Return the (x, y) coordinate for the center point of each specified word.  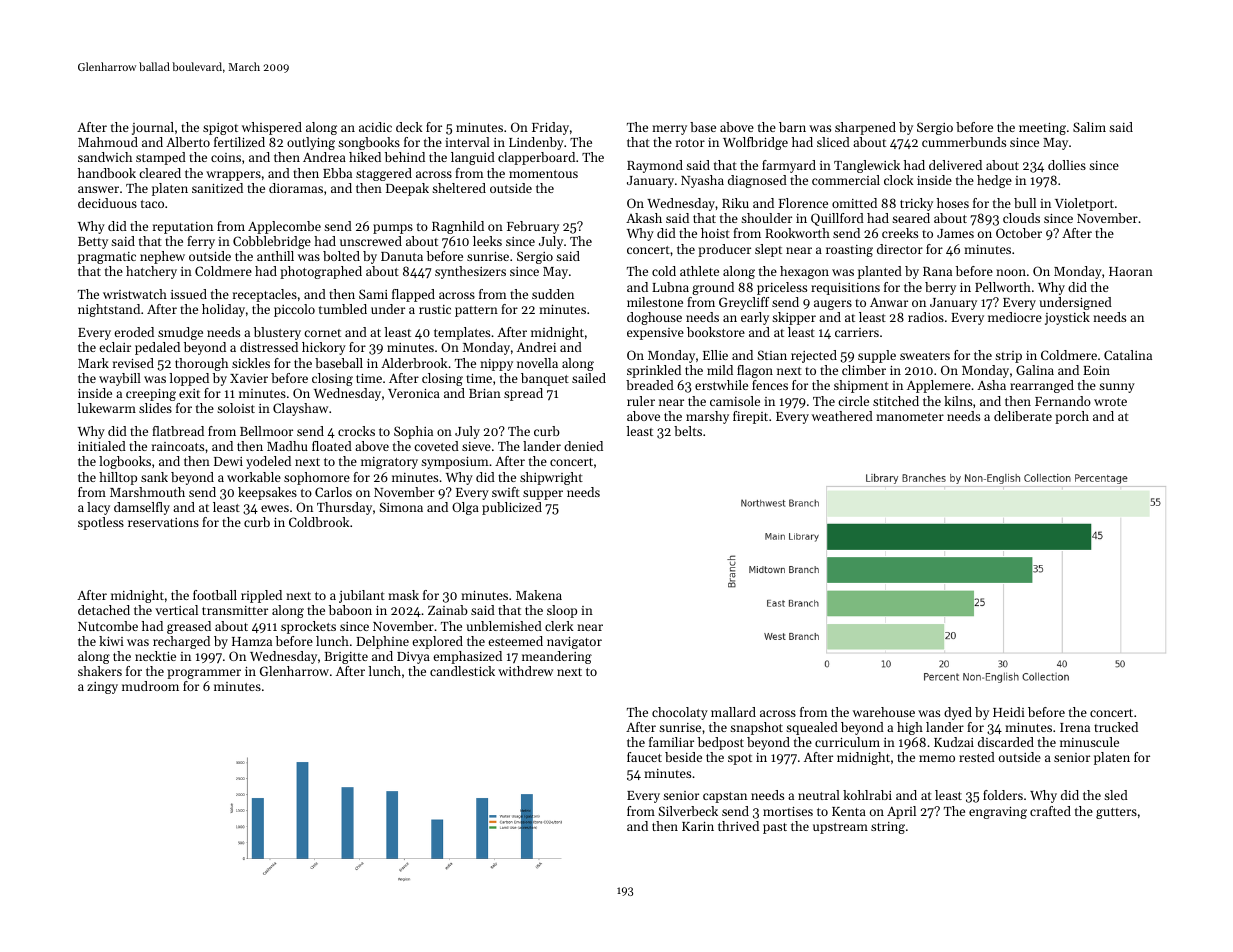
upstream (840, 828)
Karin (698, 826)
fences (770, 385)
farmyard (789, 166)
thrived (738, 826)
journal (153, 128)
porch (1072, 417)
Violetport (1084, 204)
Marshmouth (147, 492)
